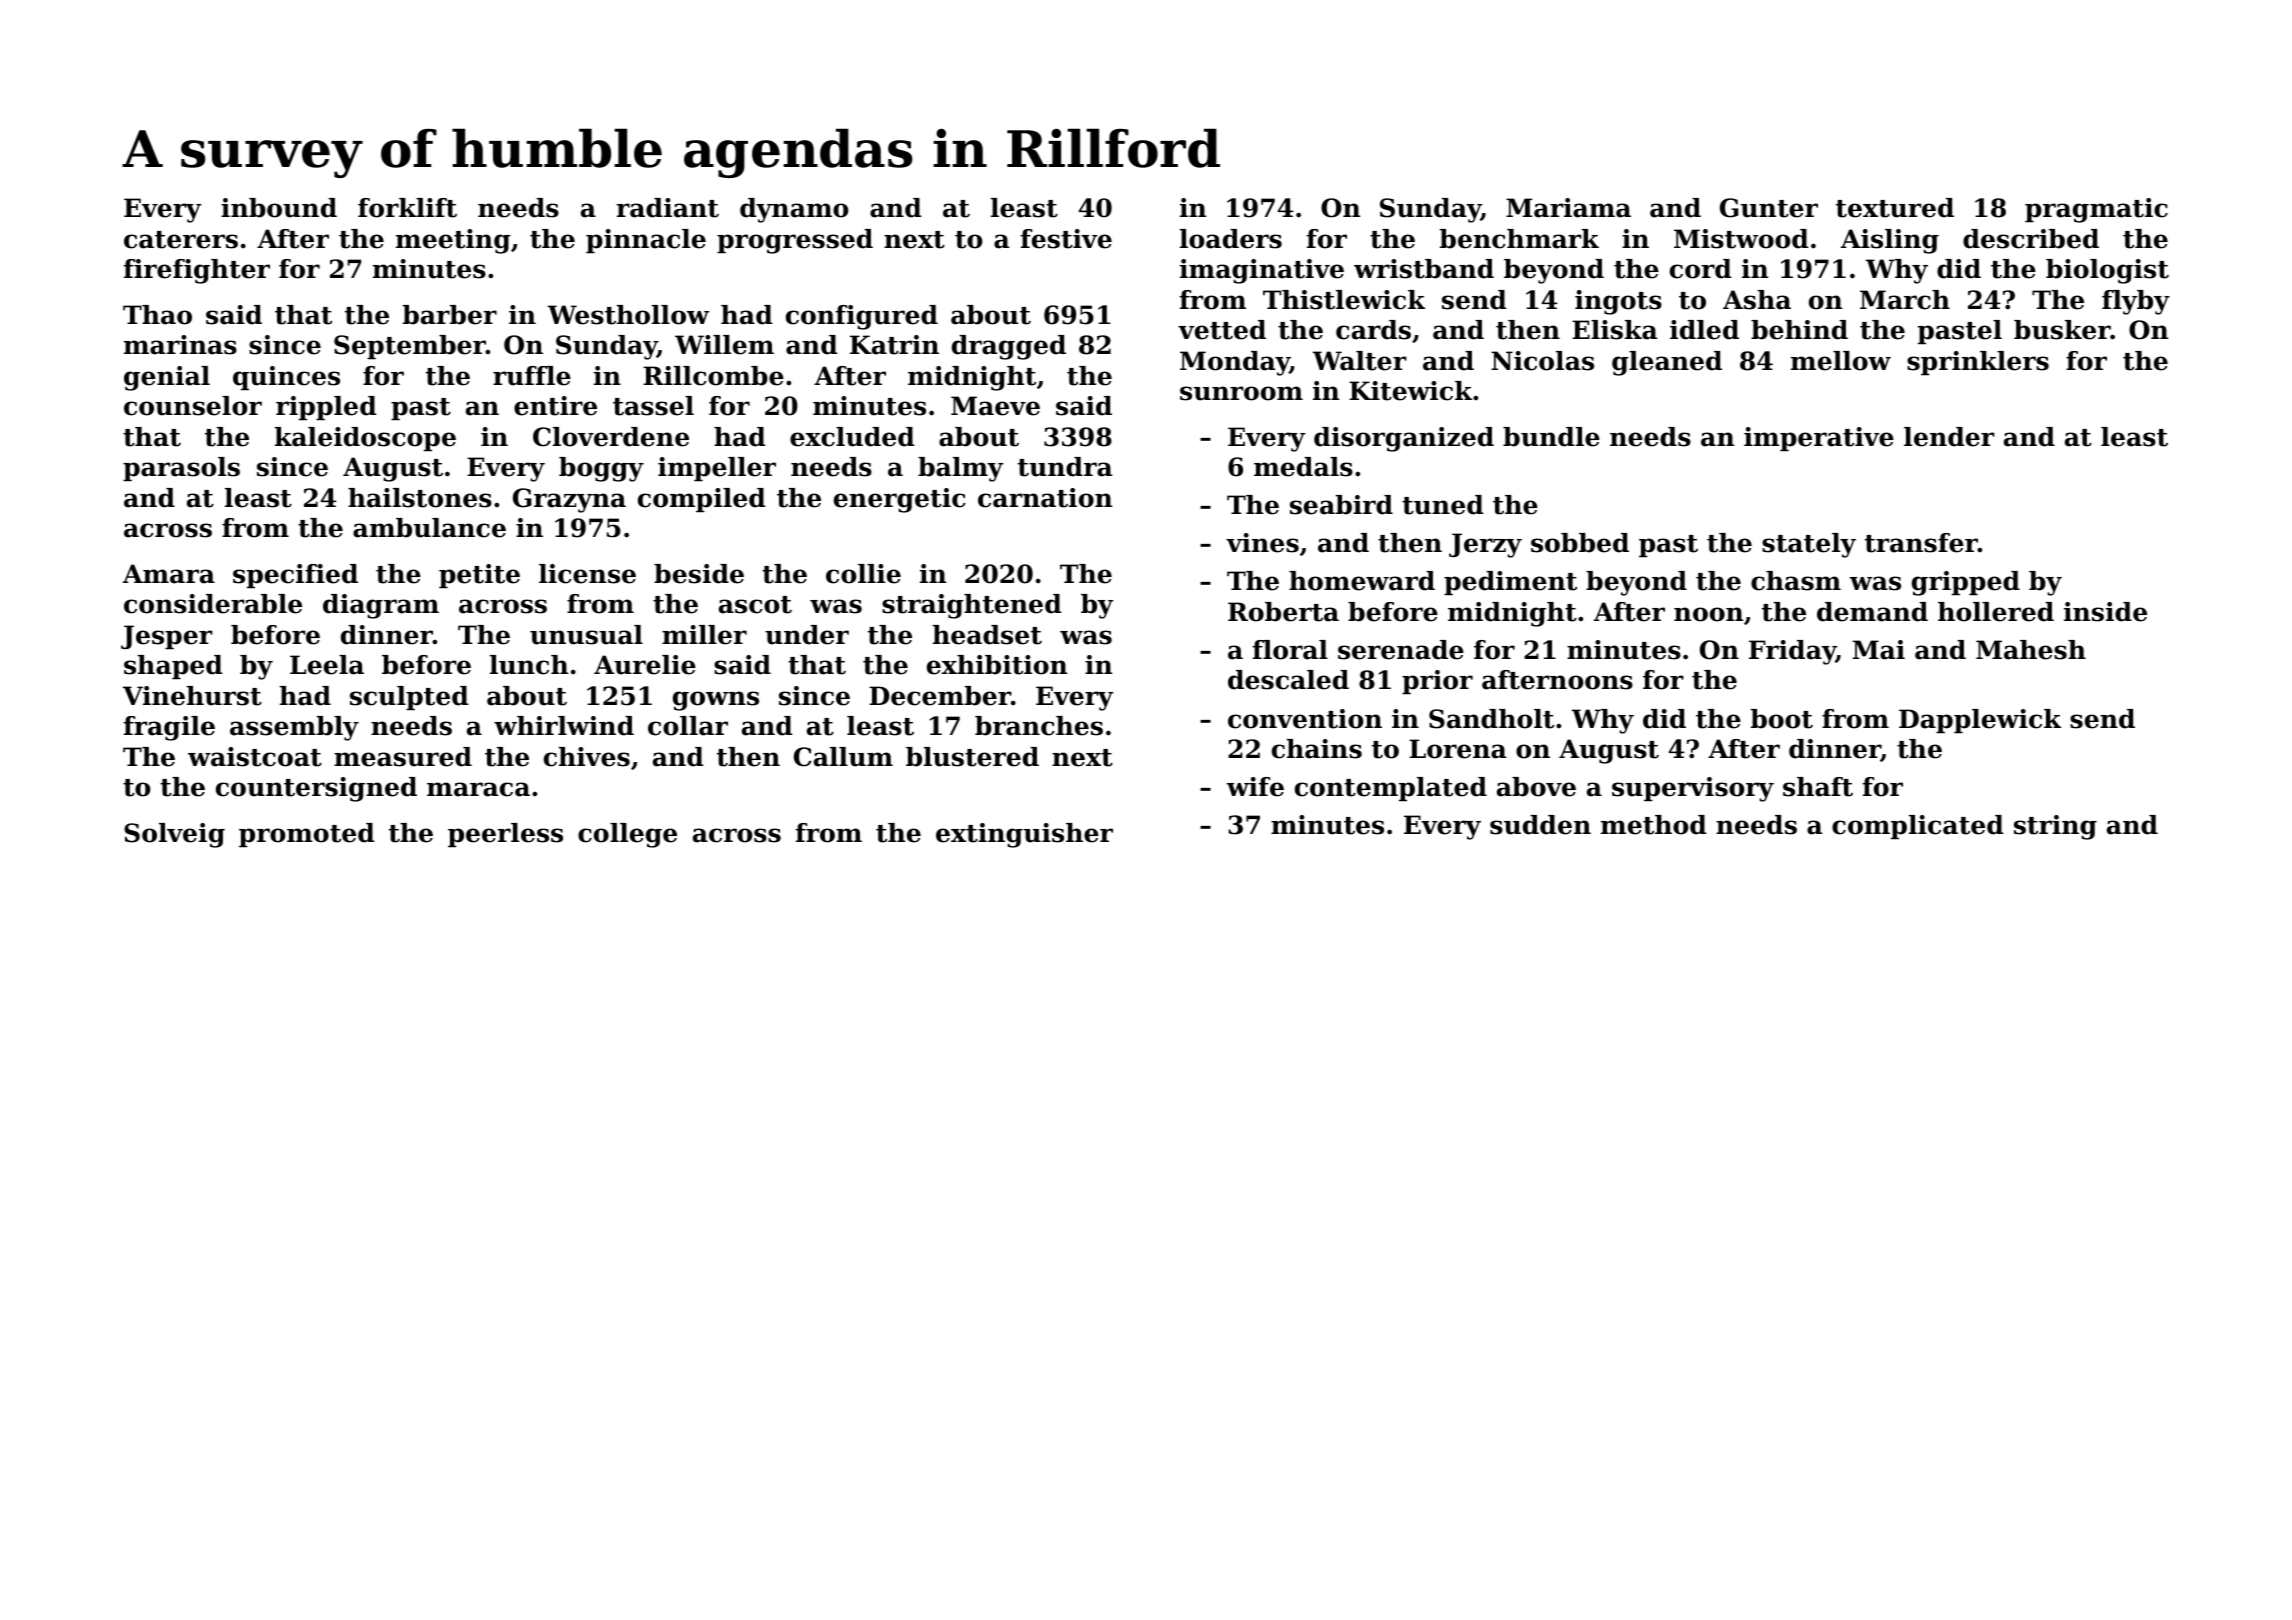  What do you see at coordinates (479, 576) in the screenshot?
I see `petite` at bounding box center [479, 576].
